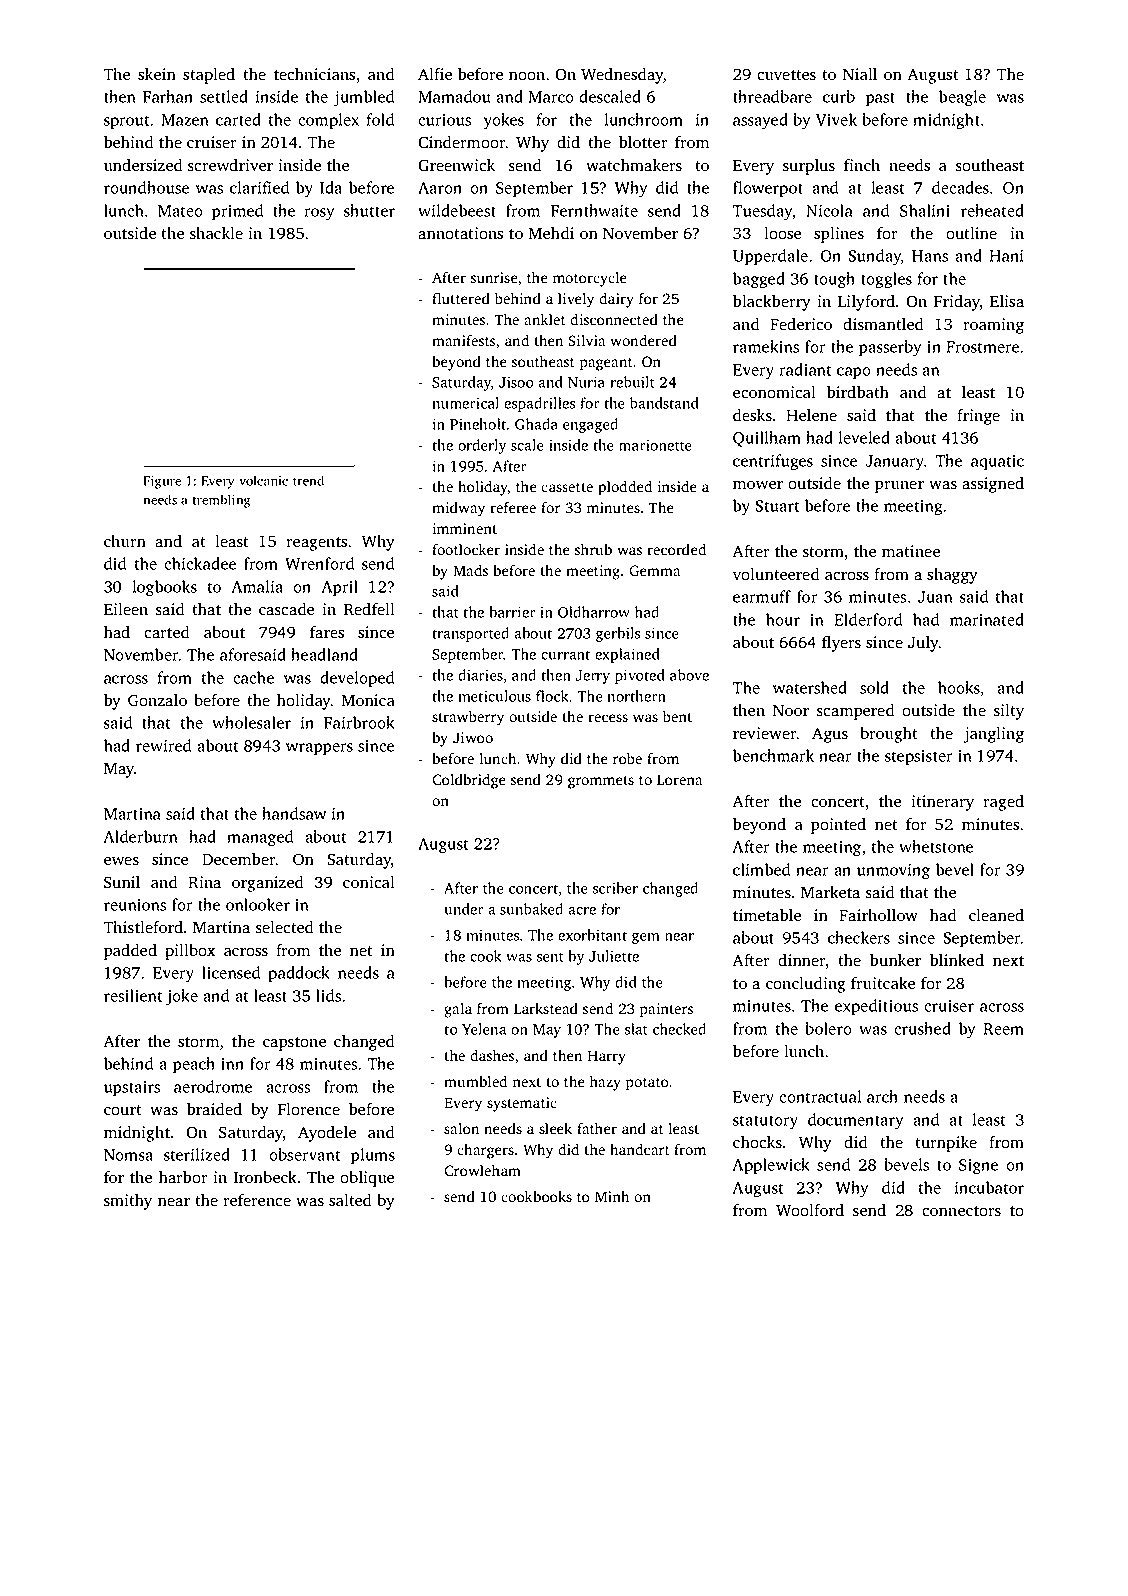  I want to click on passerby, so click(890, 348).
